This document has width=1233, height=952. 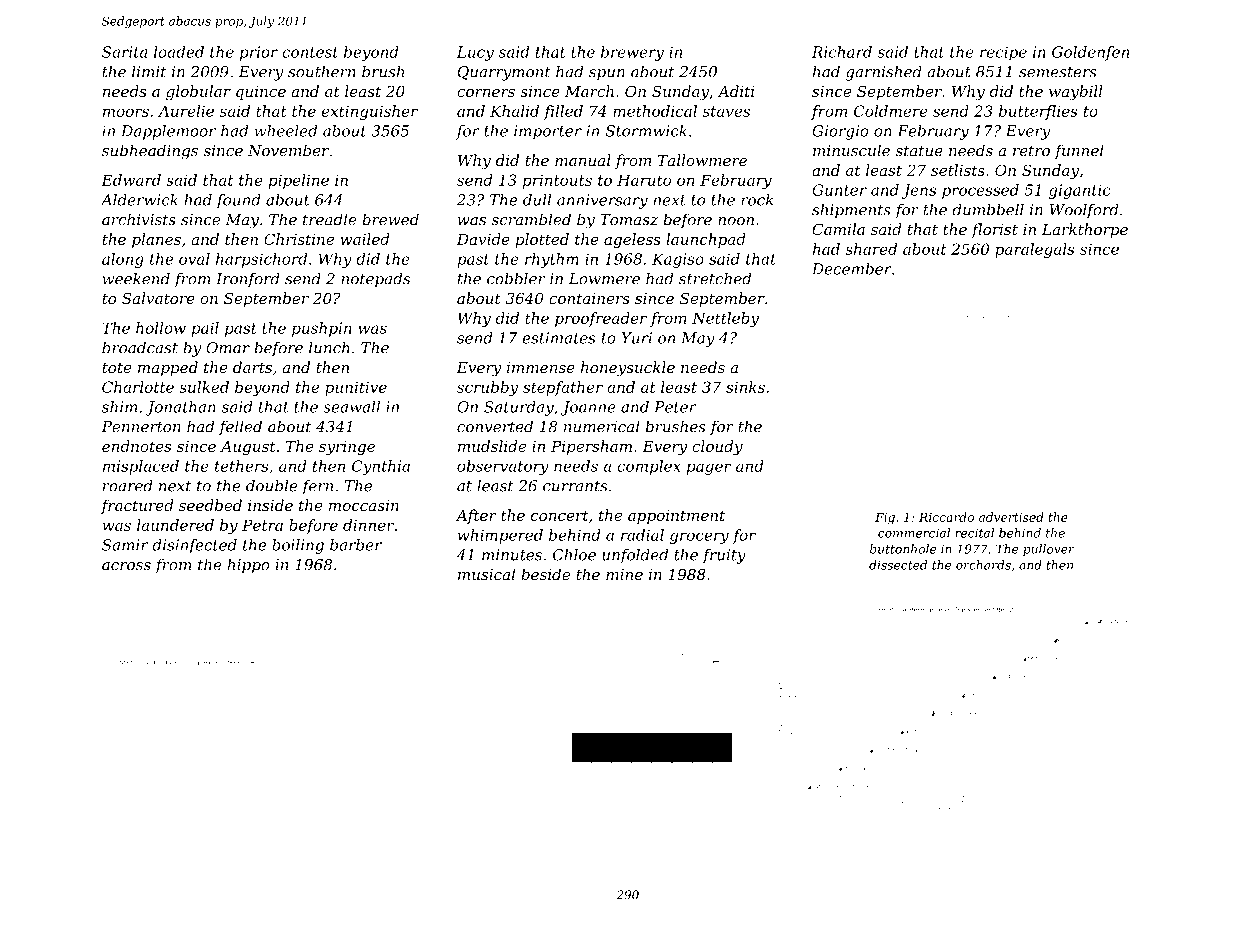 I want to click on advertised, so click(x=1011, y=517).
